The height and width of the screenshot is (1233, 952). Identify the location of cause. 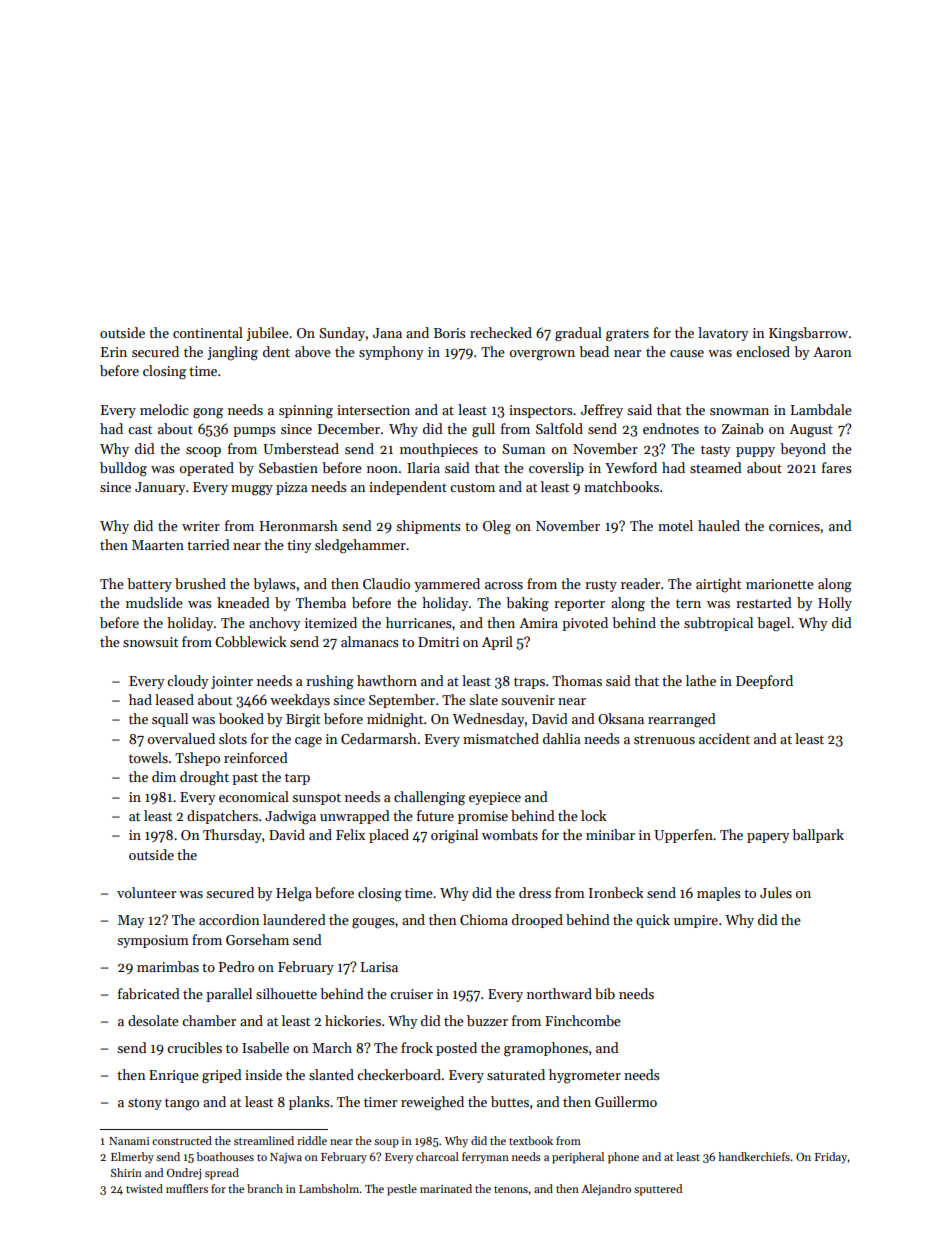
(687, 353).
